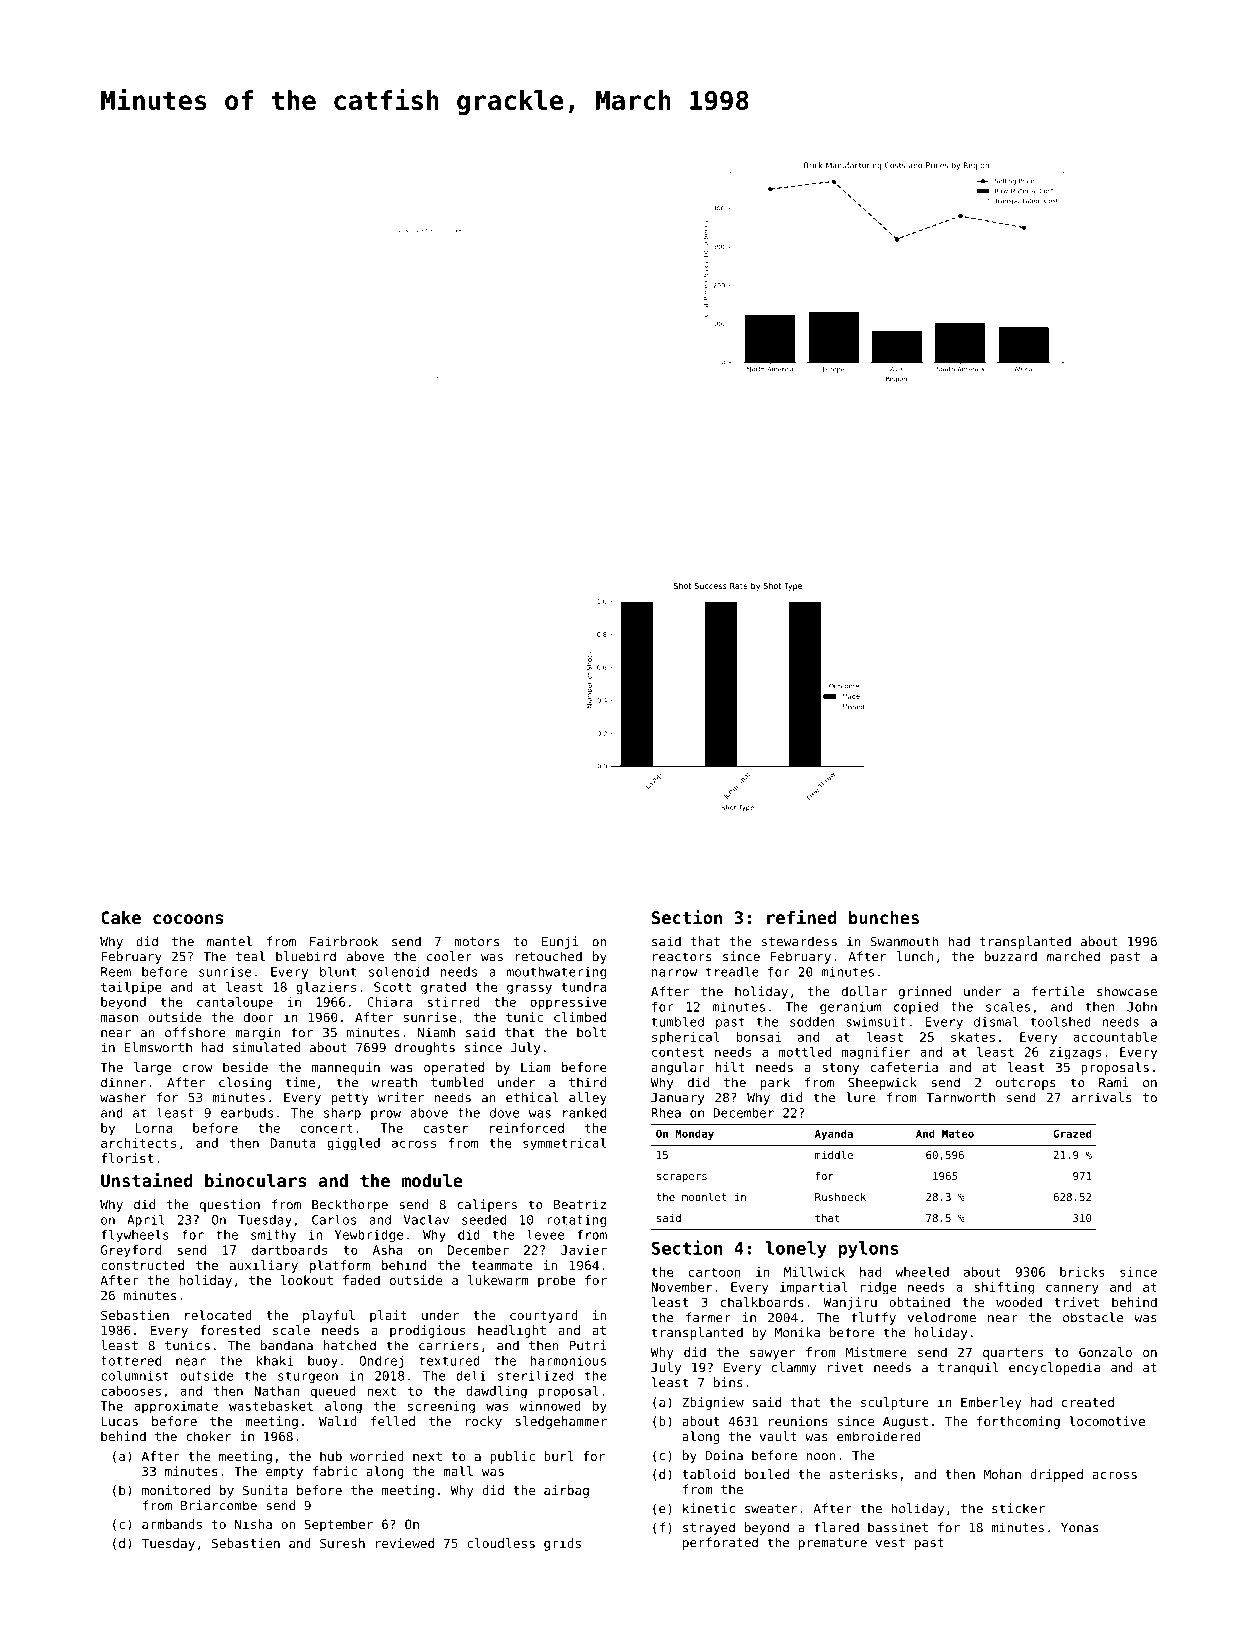  What do you see at coordinates (560, 942) in the page?
I see `Eunji` at bounding box center [560, 942].
